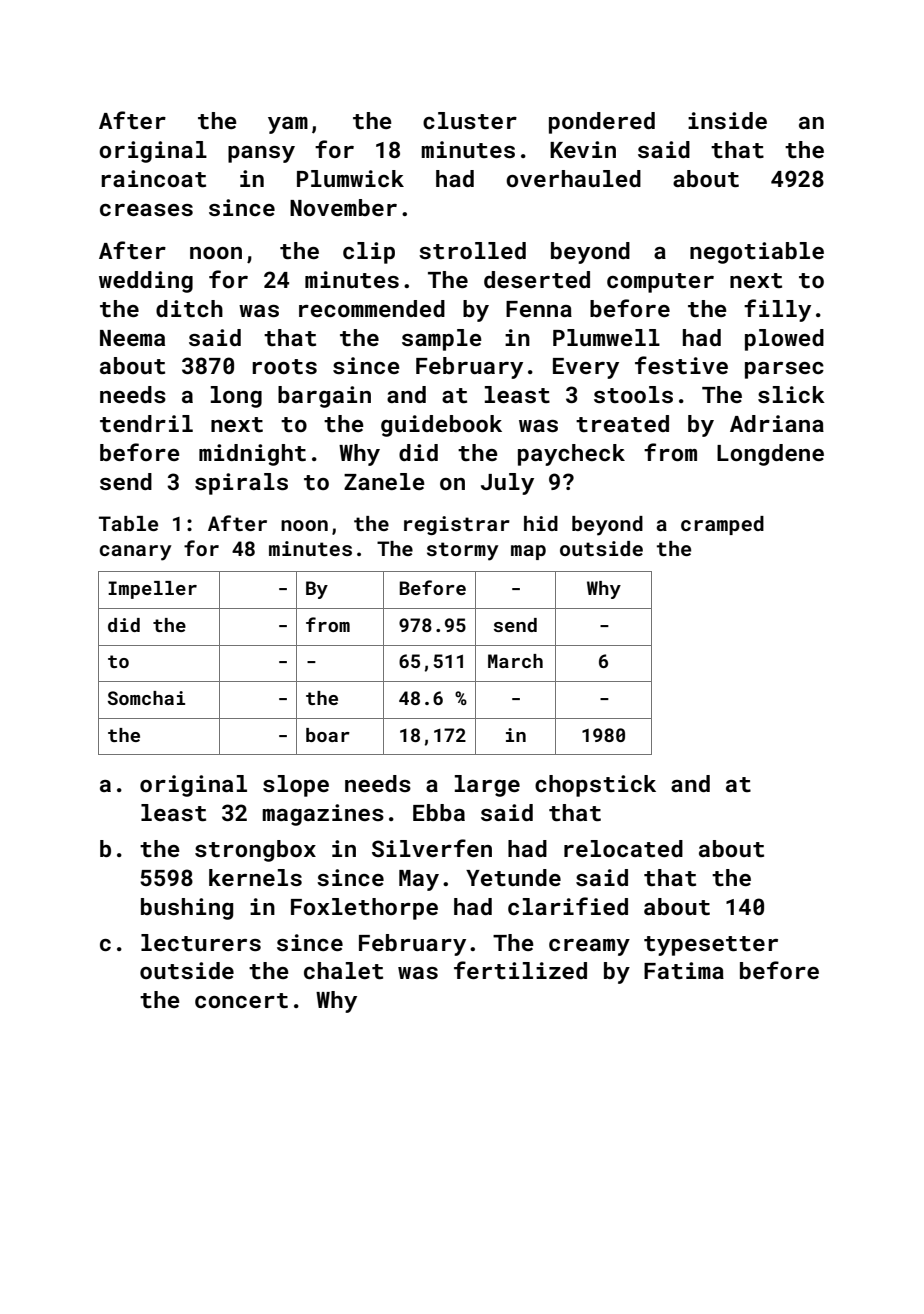  Describe the element at coordinates (152, 590) in the screenshot. I see `Impeller` at that location.
